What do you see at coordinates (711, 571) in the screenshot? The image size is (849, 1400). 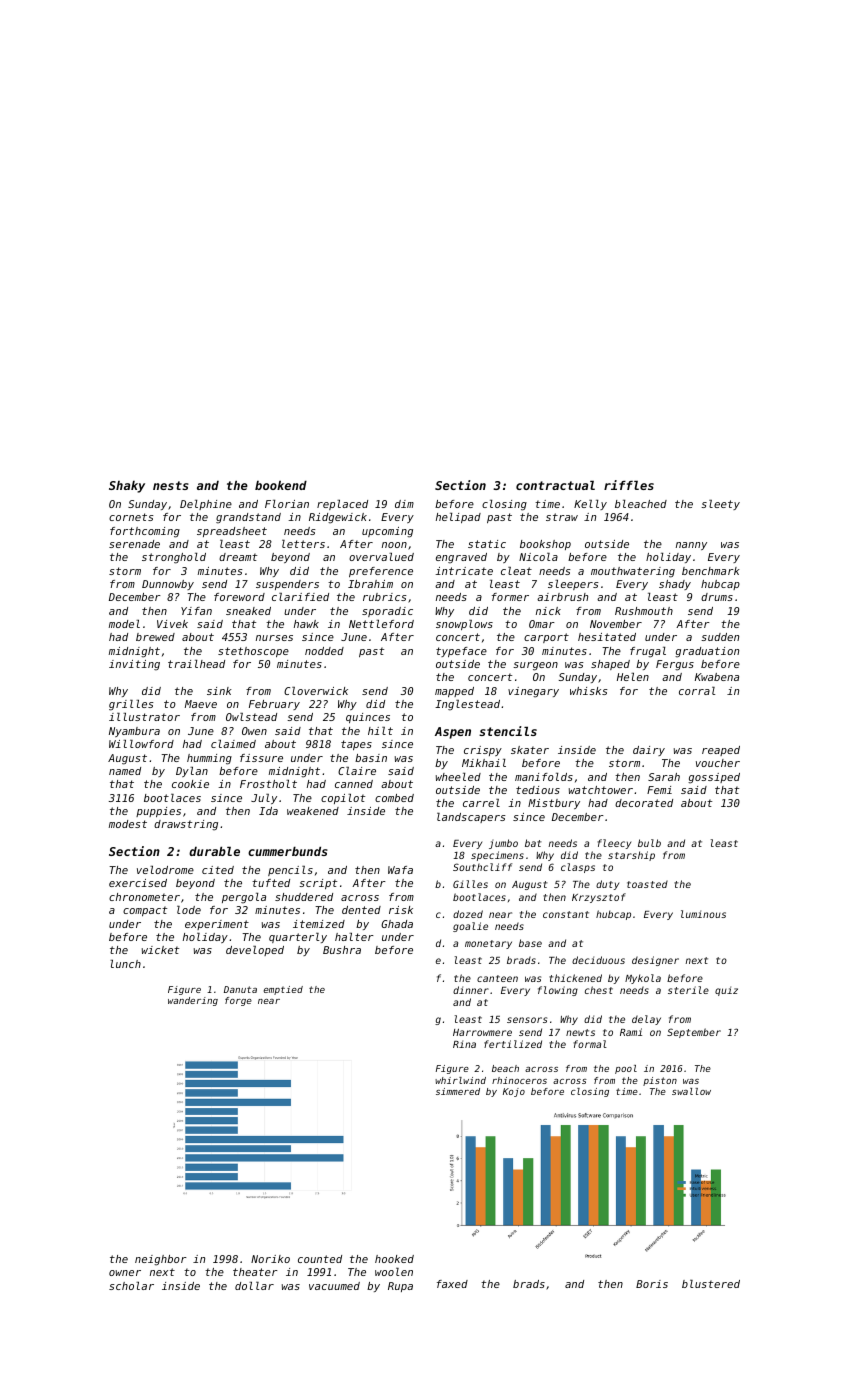 I see `benchmark` at bounding box center [711, 571].
